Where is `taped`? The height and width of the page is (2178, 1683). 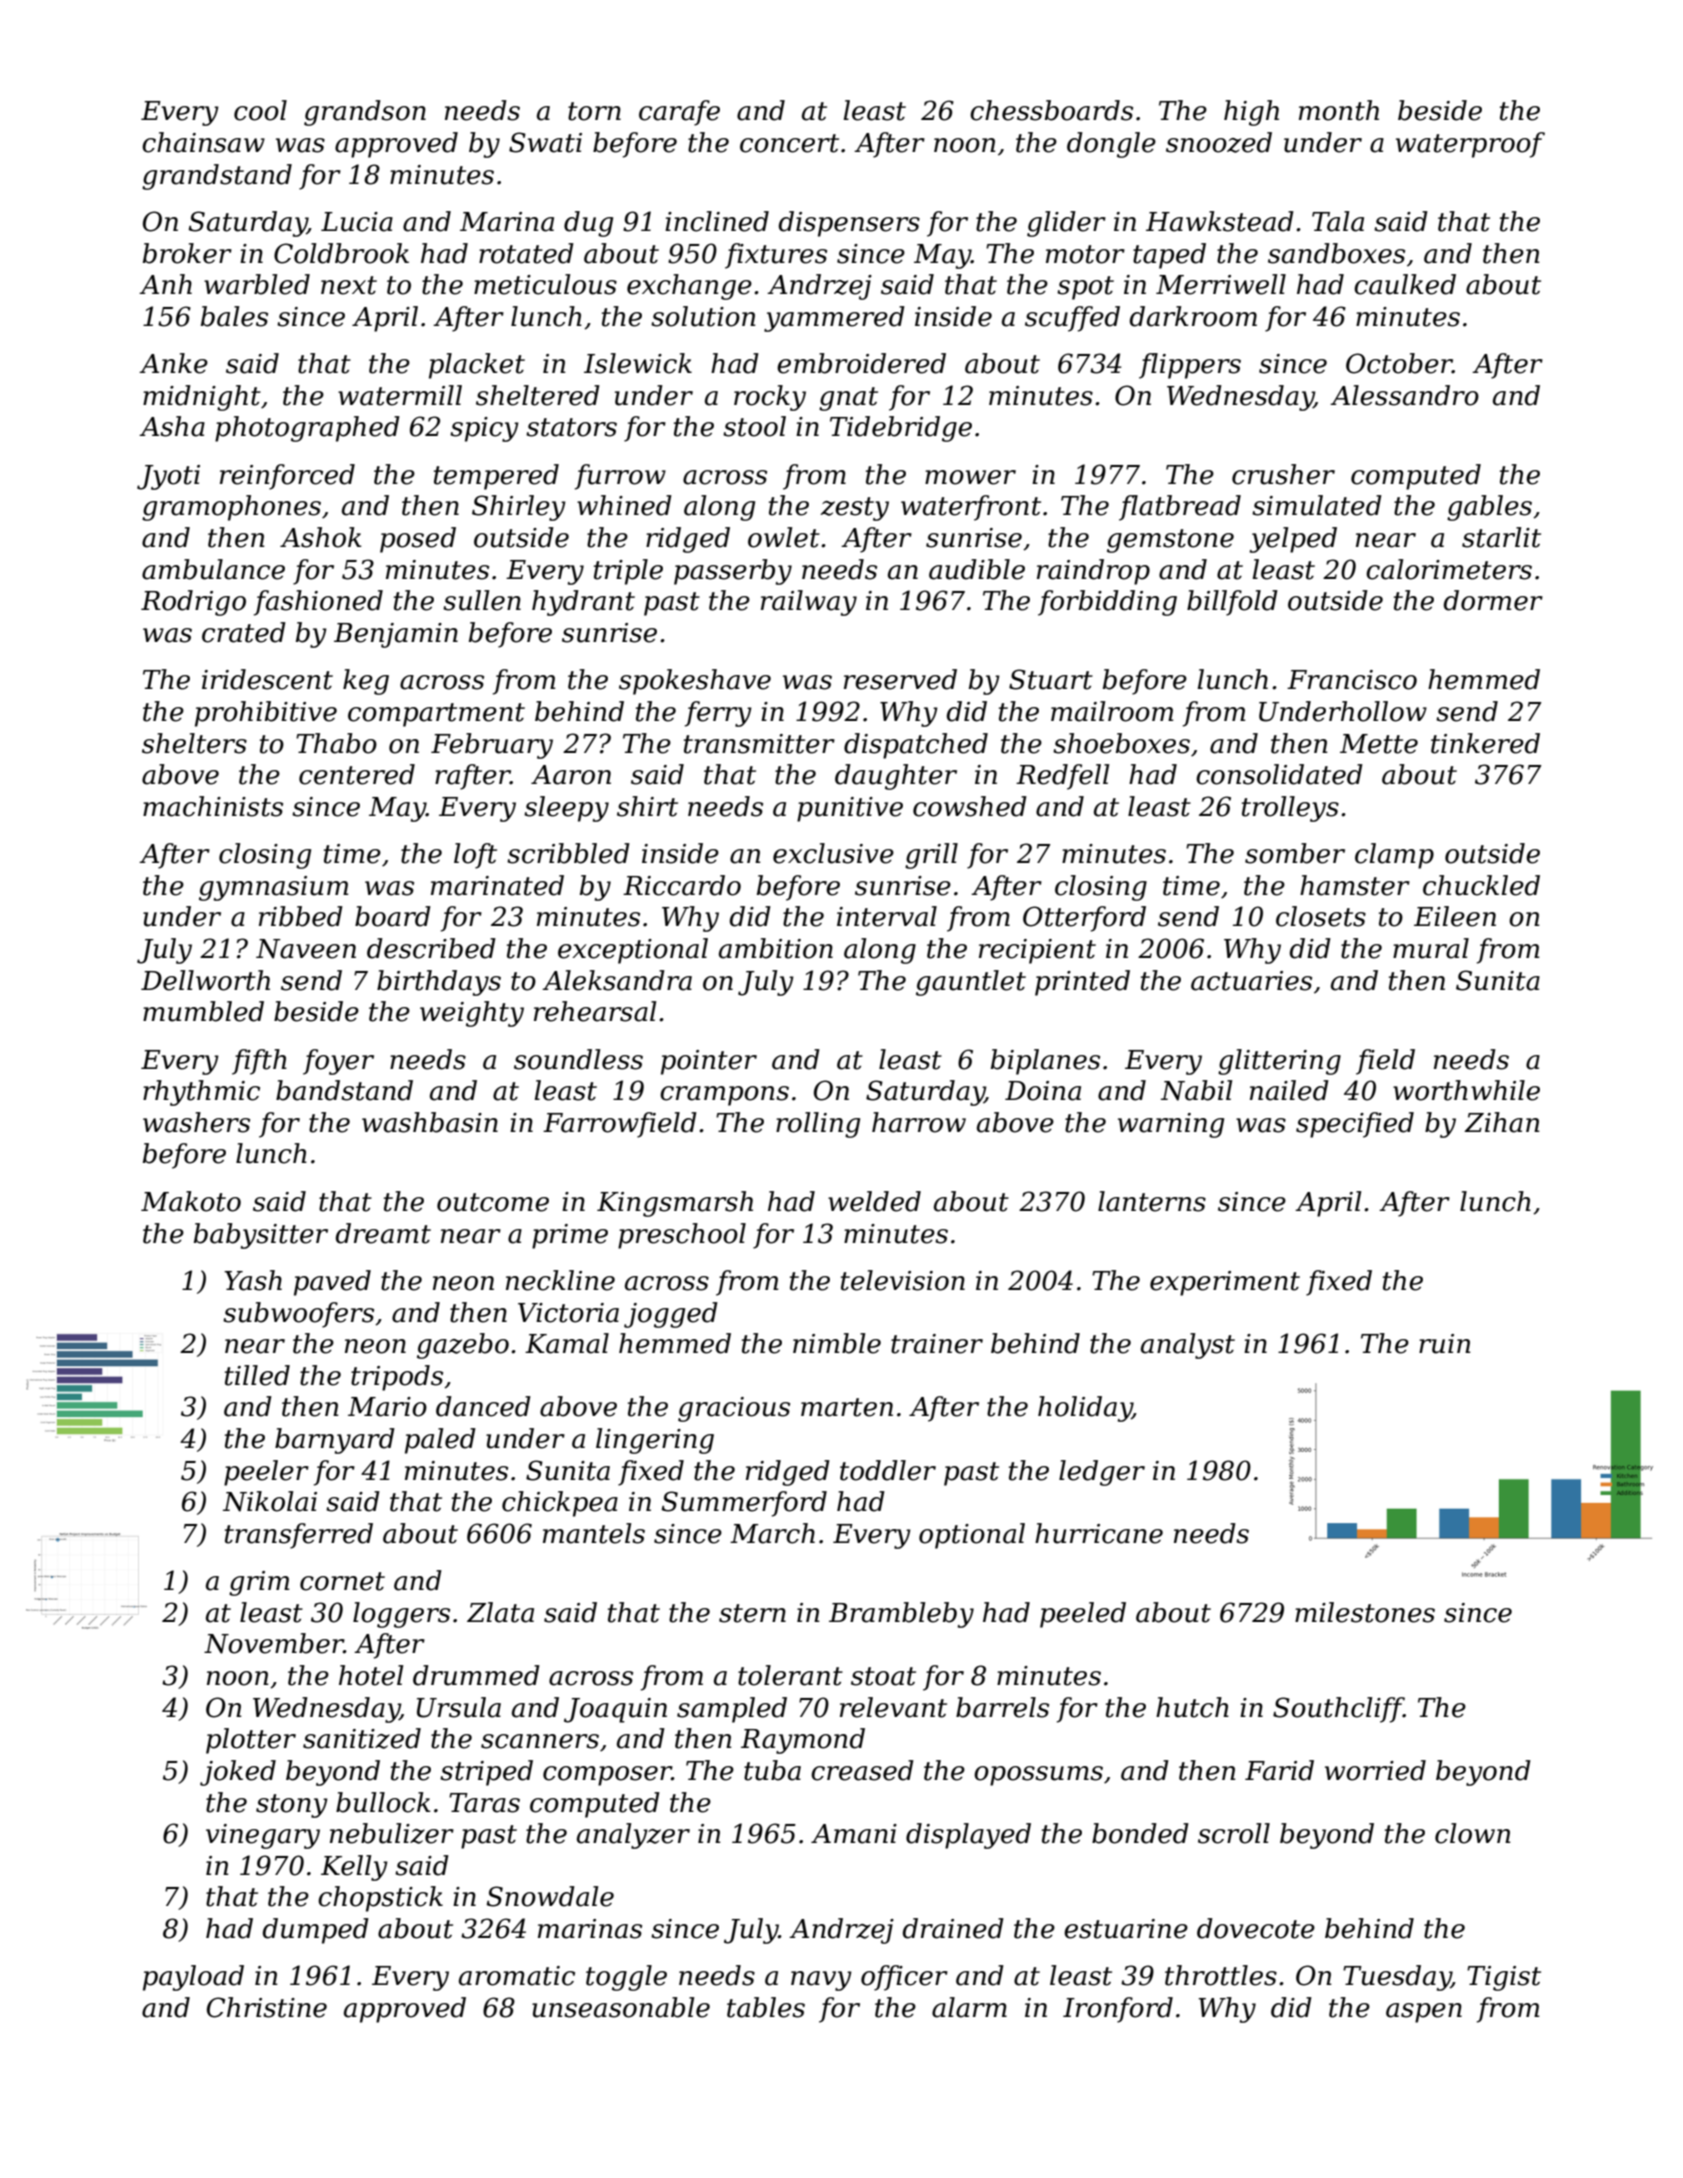
taped is located at coordinates (1169, 256).
